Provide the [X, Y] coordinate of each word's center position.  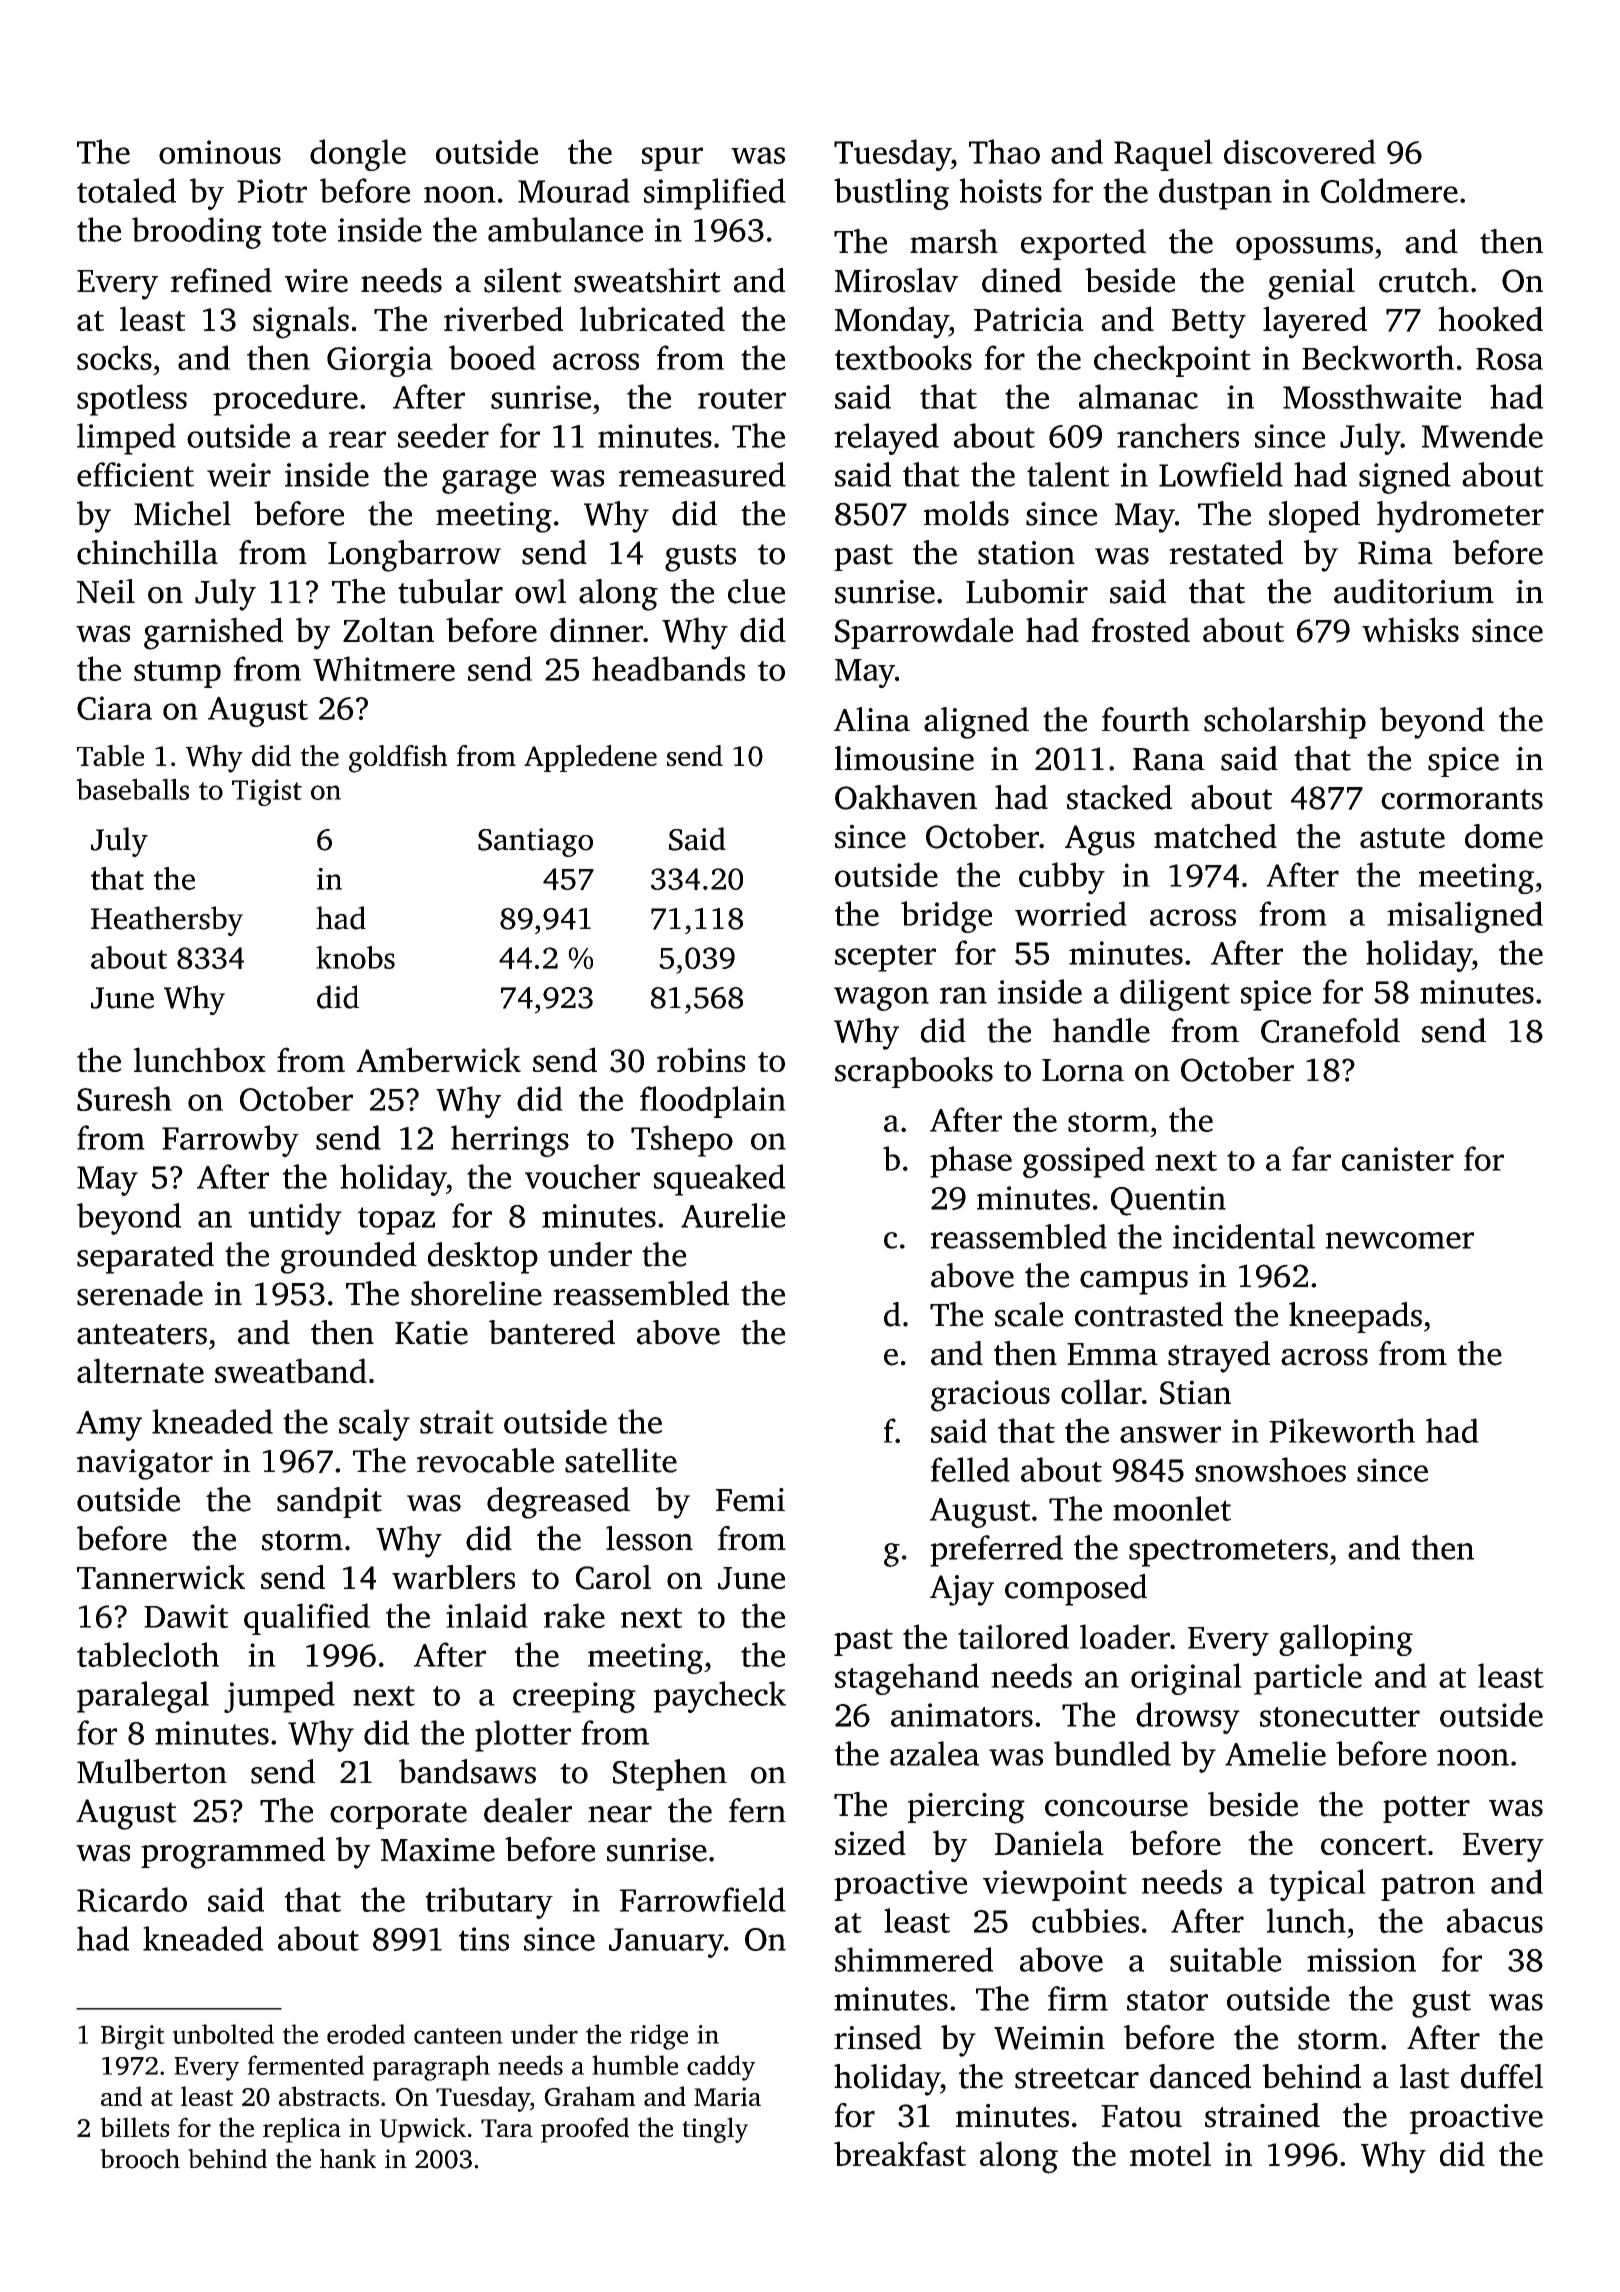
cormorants [1462, 799]
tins [484, 1939]
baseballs [132, 789]
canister [1398, 1159]
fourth [1146, 719]
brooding [197, 233]
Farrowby [230, 1141]
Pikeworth [1342, 1430]
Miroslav [896, 280]
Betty [1209, 324]
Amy [109, 1426]
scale [1029, 1314]
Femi [750, 1500]
